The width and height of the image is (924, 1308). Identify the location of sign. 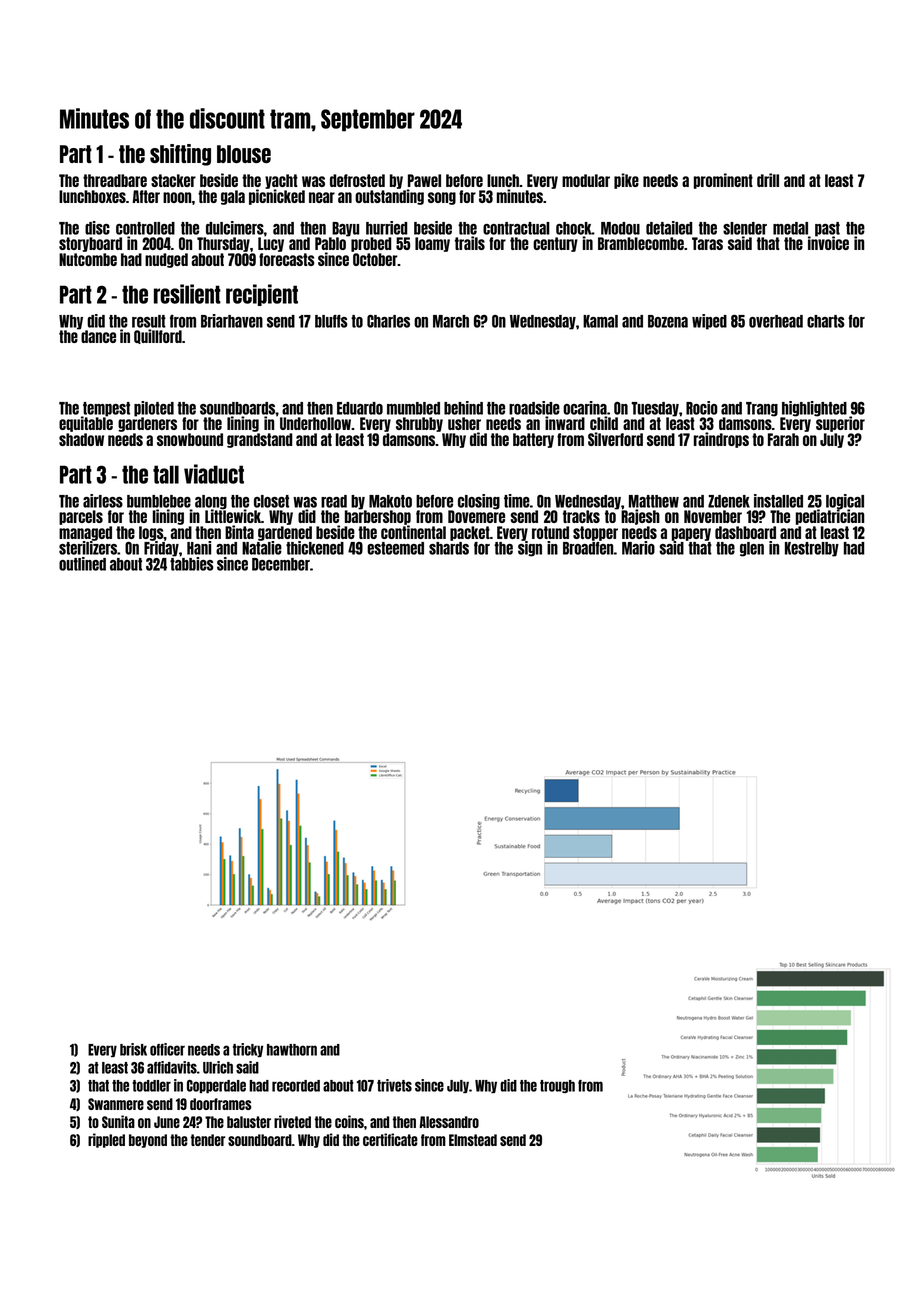
(530, 549).
